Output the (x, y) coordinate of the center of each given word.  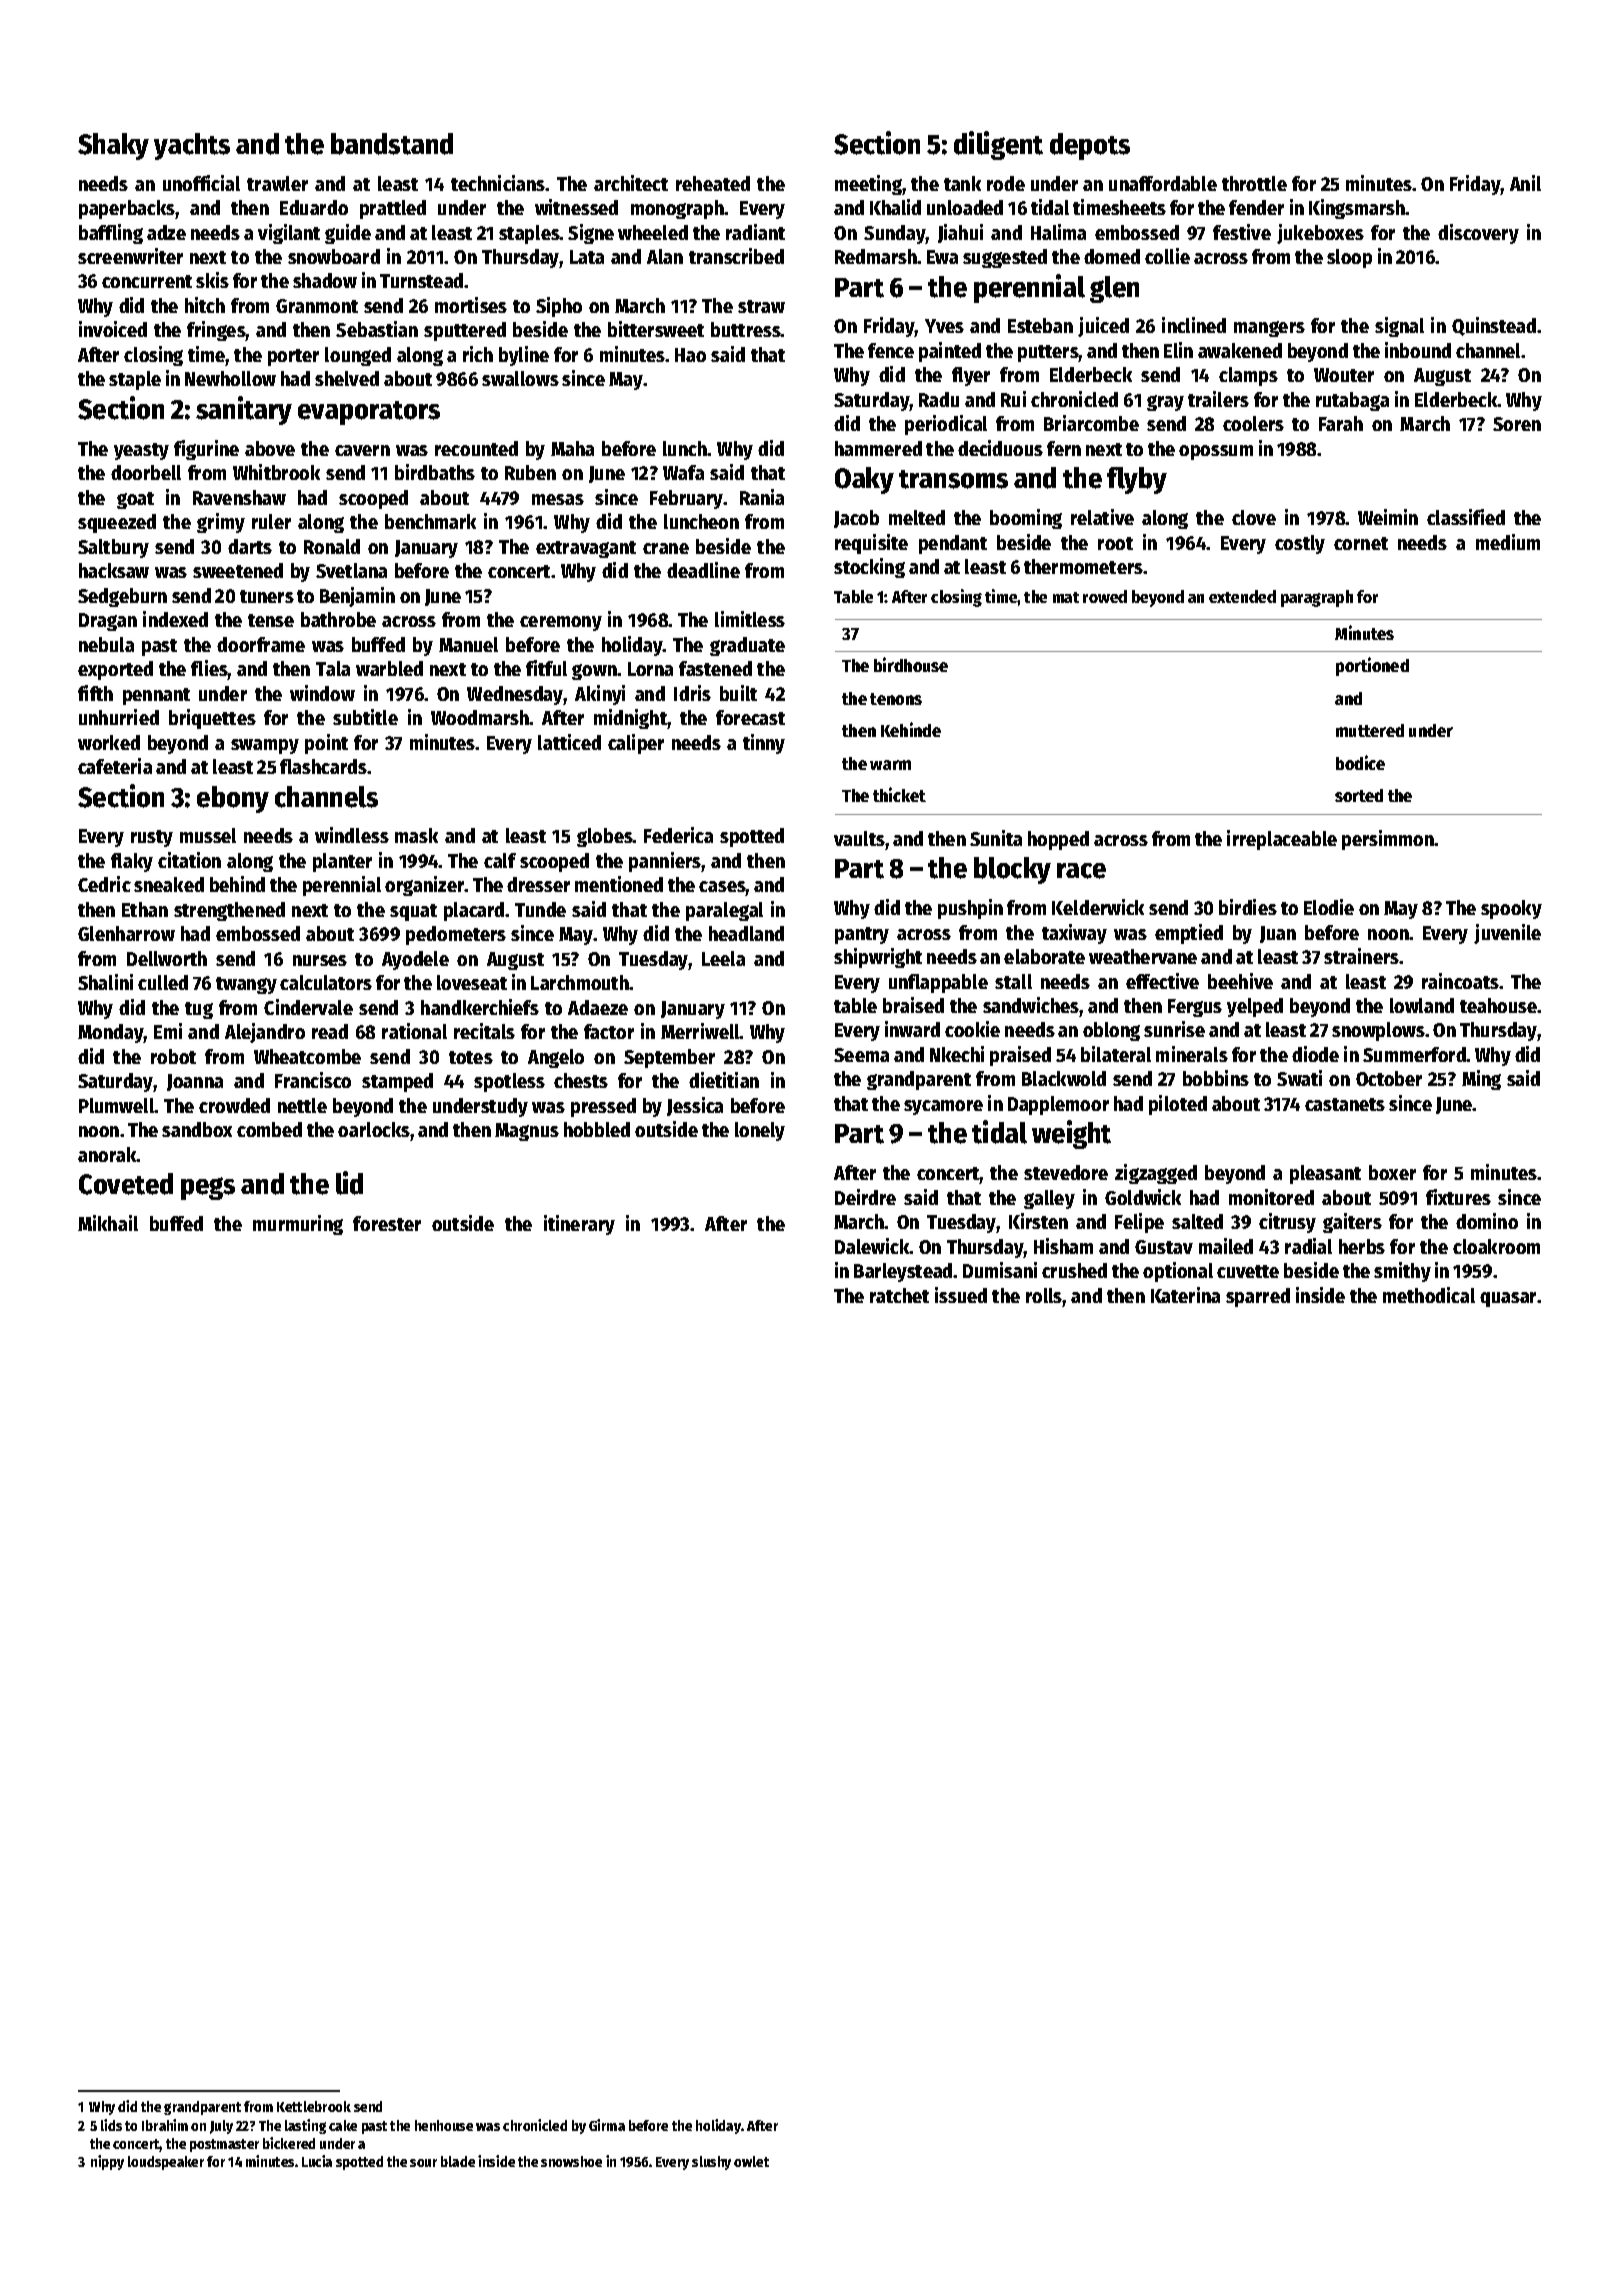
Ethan (145, 909)
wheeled (653, 232)
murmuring (298, 1225)
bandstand (392, 144)
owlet (751, 2161)
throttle (1254, 183)
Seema (861, 1055)
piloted (1178, 1105)
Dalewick (872, 1246)
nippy (107, 2162)
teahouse (1498, 1005)
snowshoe (571, 2161)
